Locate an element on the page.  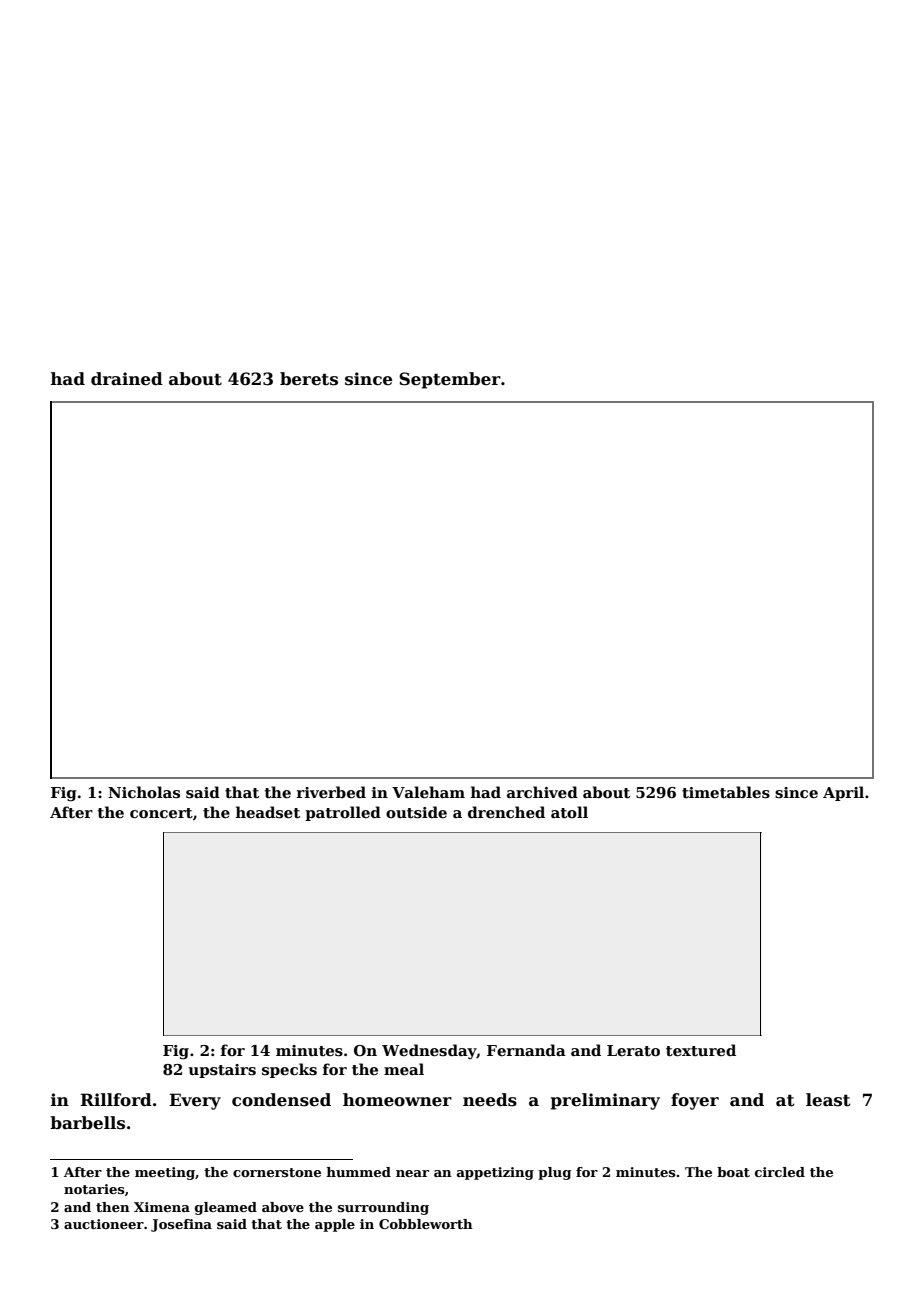
barbells is located at coordinates (87, 1123).
